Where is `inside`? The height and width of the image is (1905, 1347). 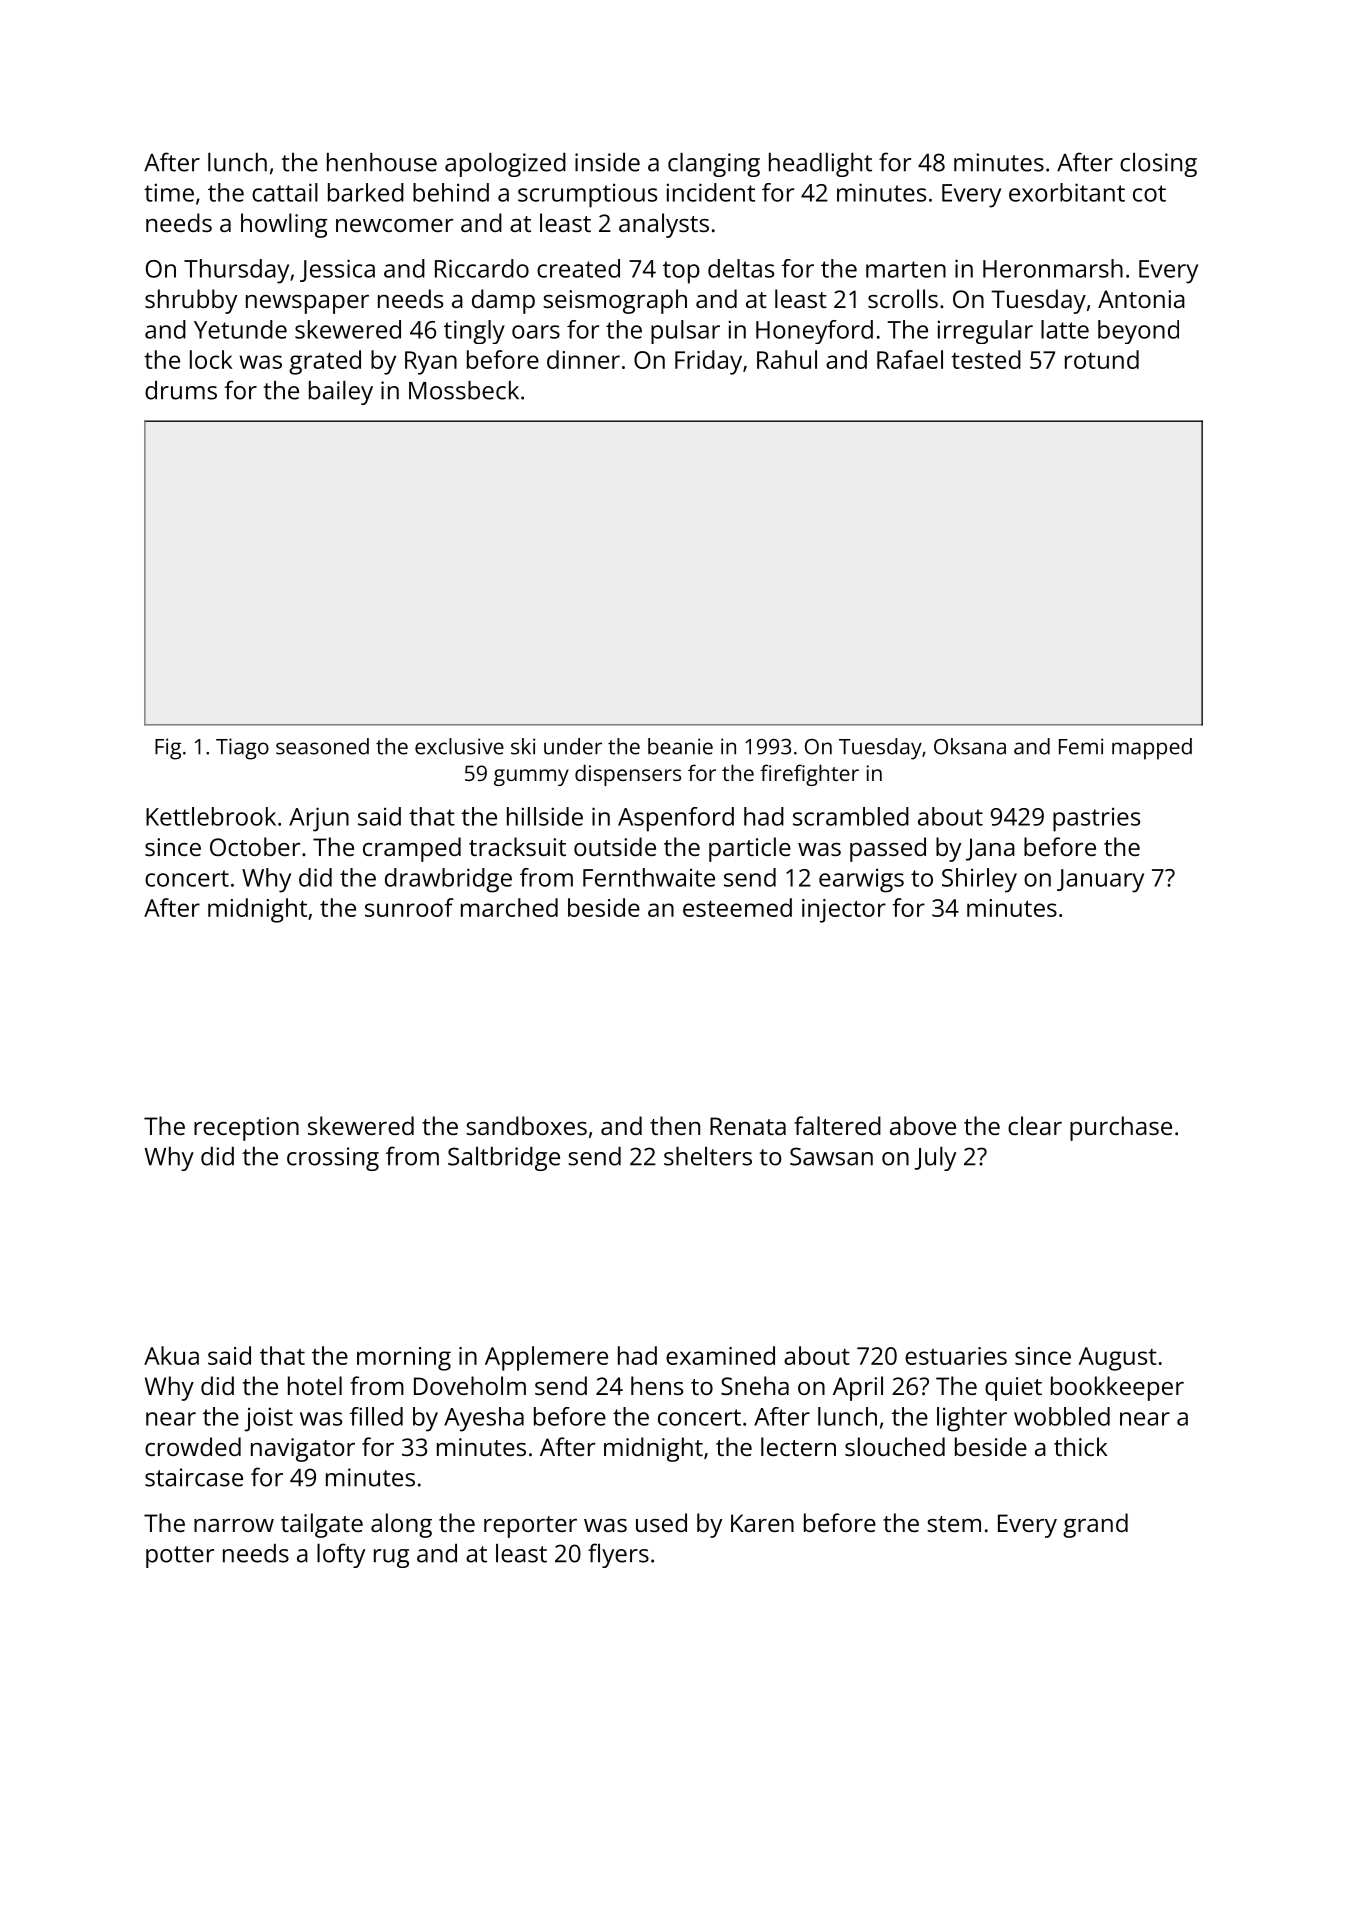
inside is located at coordinates (607, 162).
